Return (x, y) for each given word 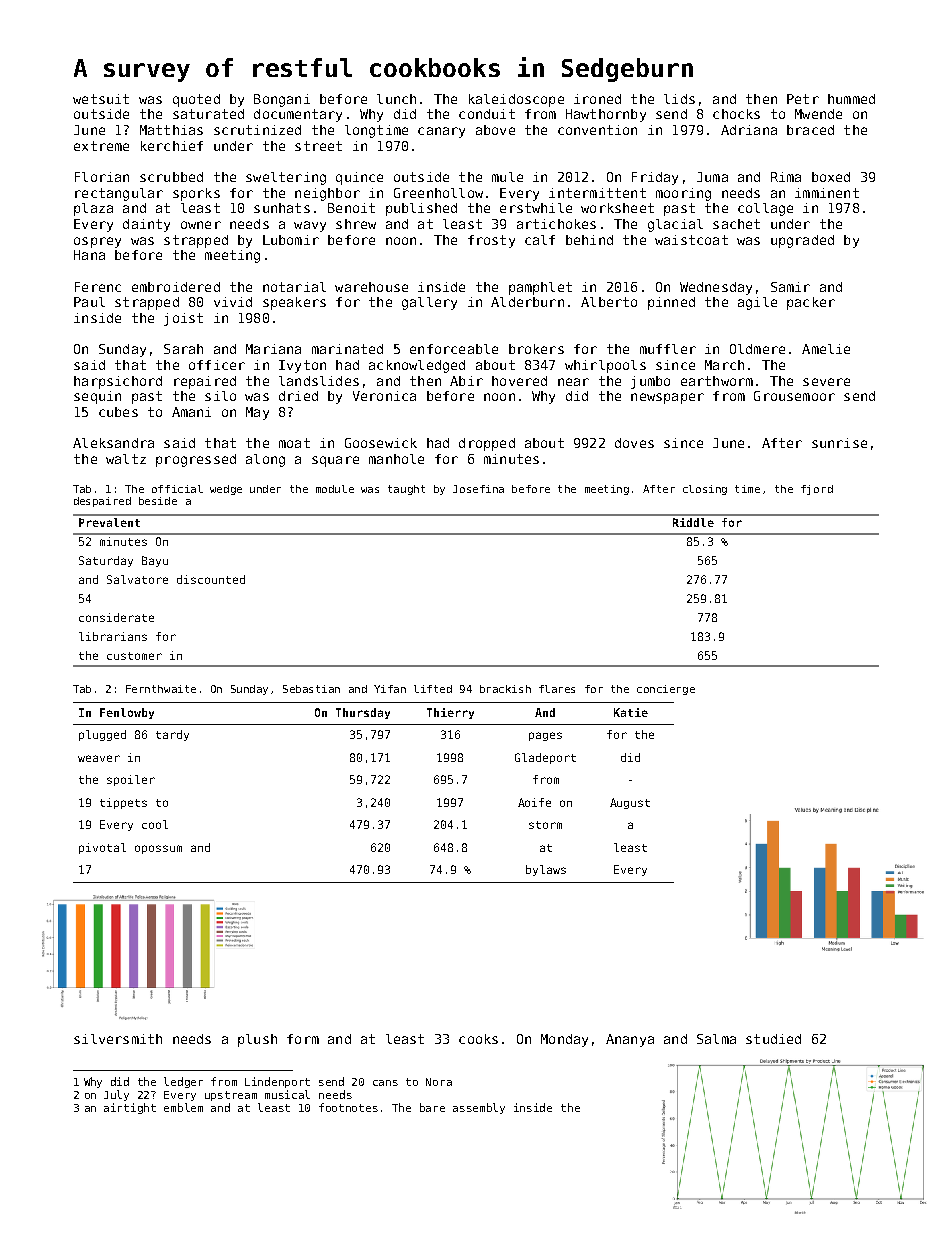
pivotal (102, 848)
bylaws (546, 870)
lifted (433, 689)
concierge (666, 690)
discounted (211, 579)
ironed (597, 99)
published (421, 209)
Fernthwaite (161, 689)
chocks (736, 114)
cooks (478, 1039)
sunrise (839, 443)
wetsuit (101, 99)
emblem (183, 1107)
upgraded (802, 241)
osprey (97, 242)
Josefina (478, 489)
